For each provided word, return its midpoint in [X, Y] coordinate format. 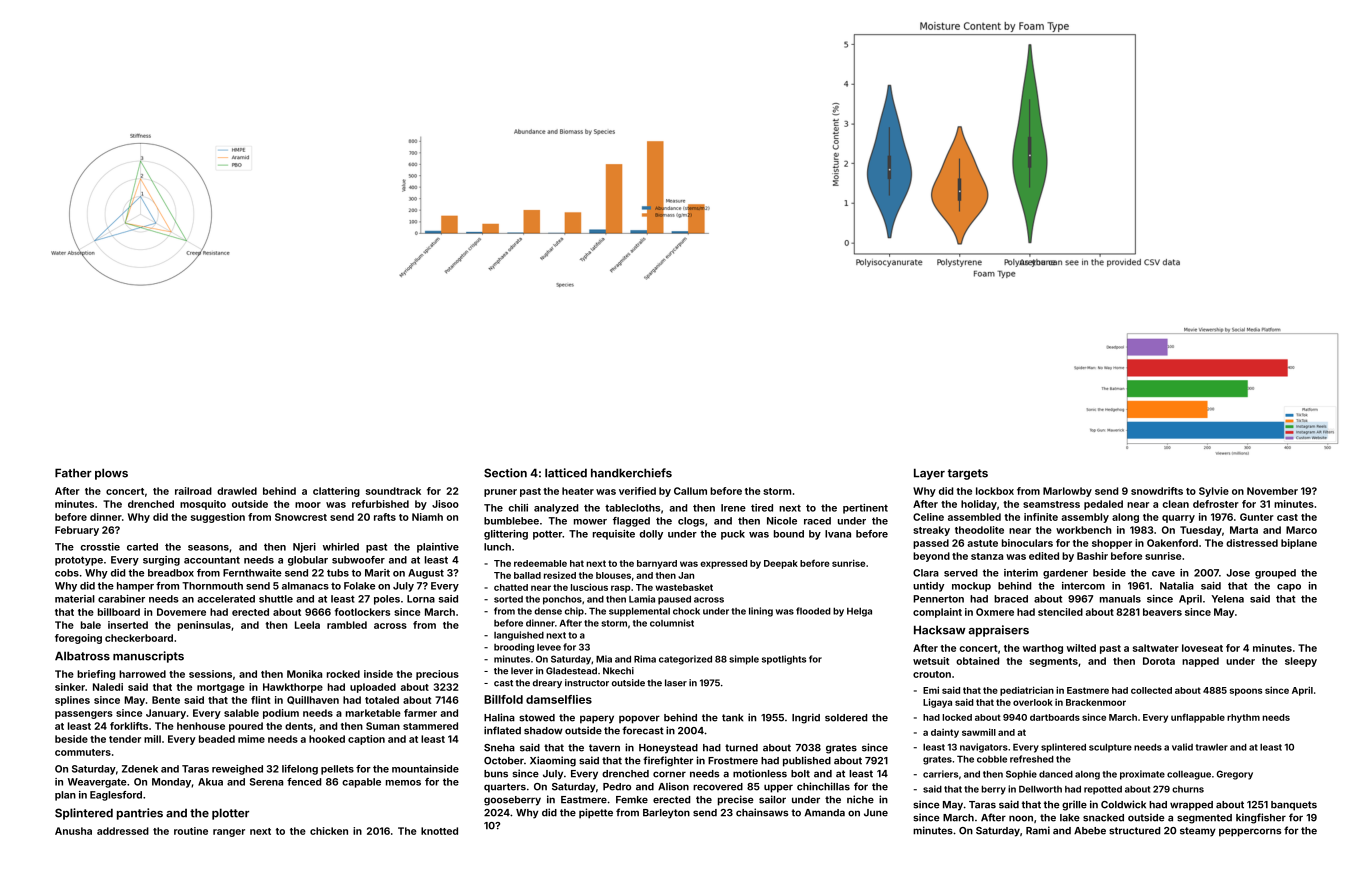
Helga [859, 612]
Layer [929, 474]
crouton [932, 674]
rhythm [1243, 718]
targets [968, 474]
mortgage [221, 688]
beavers [1162, 612]
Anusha [73, 831]
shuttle [276, 599]
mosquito [203, 505]
